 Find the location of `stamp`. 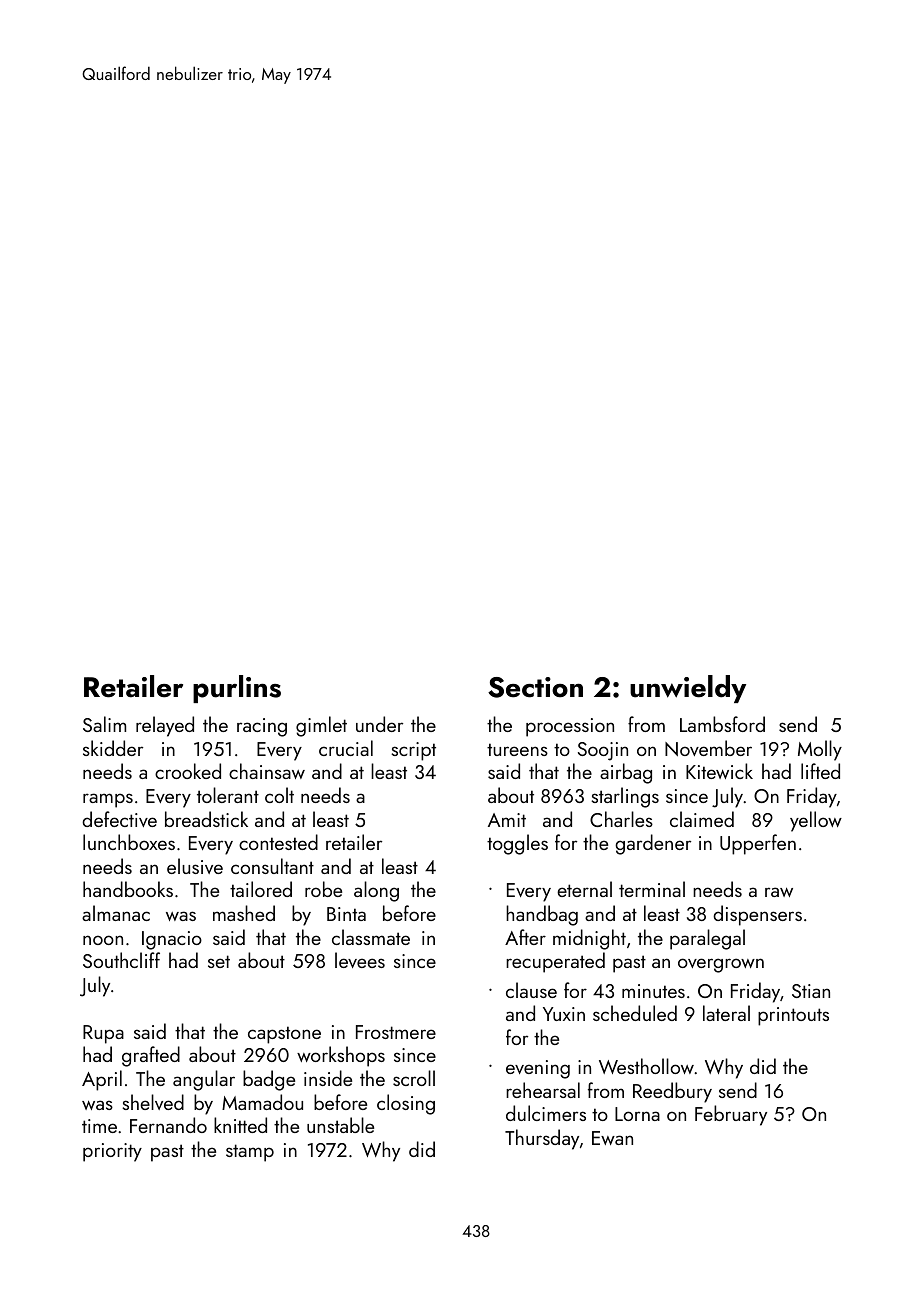

stamp is located at coordinates (250, 1153).
